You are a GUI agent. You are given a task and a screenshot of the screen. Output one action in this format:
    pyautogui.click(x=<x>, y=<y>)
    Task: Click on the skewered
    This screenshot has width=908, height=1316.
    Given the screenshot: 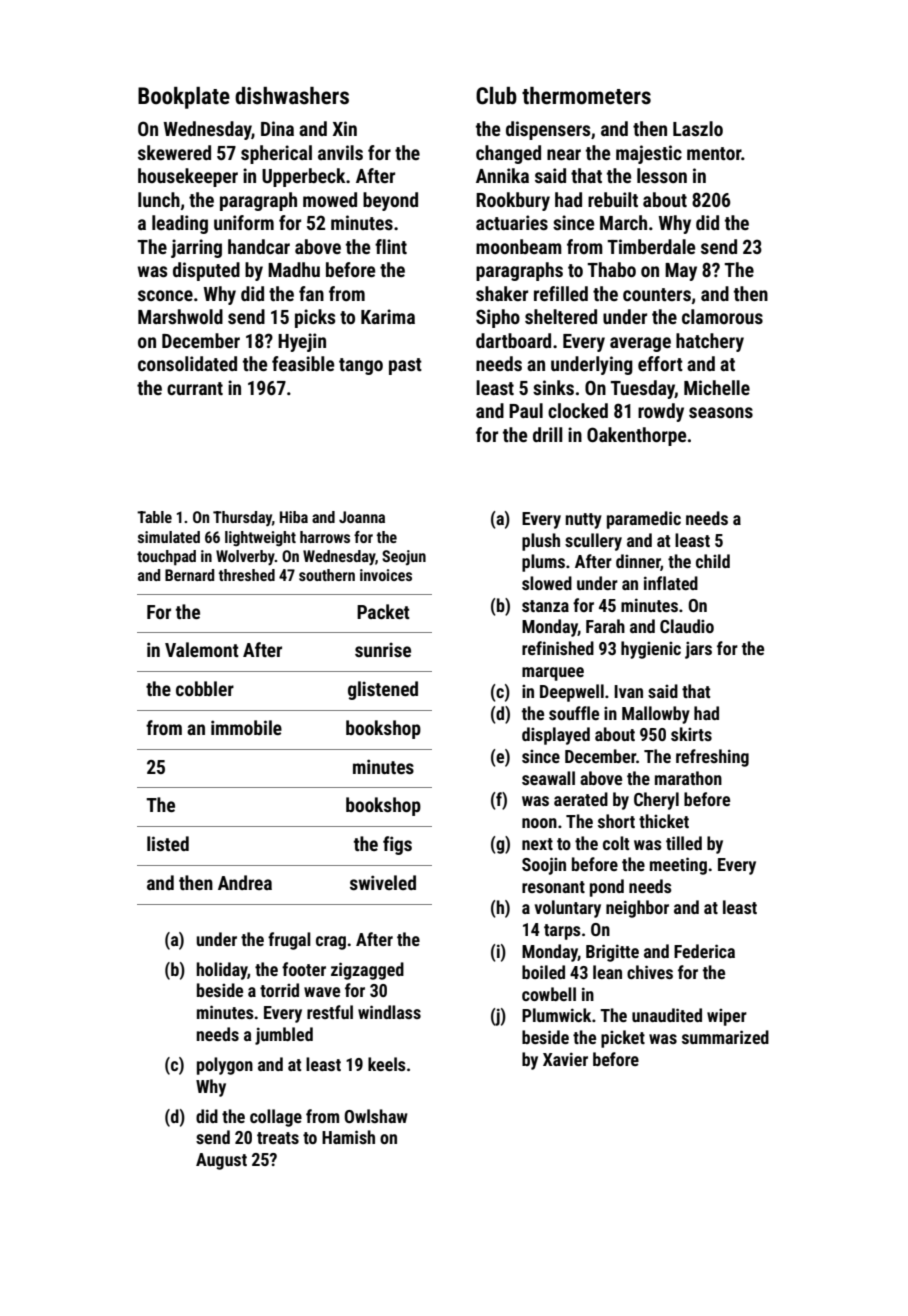 What is the action you would take?
    pyautogui.click(x=174, y=152)
